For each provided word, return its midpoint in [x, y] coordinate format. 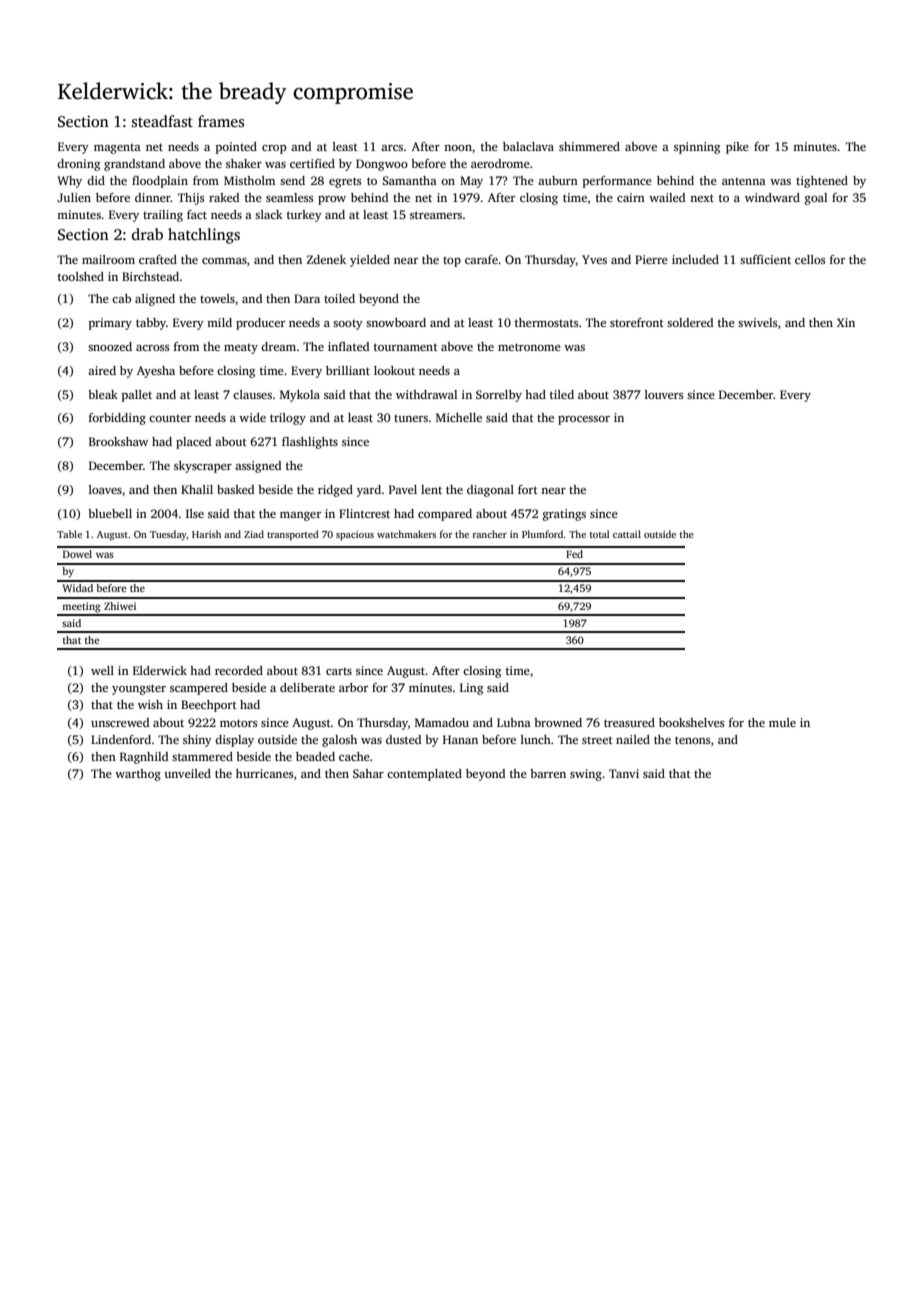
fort [528, 489]
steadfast [162, 121]
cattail [627, 534]
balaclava [528, 146]
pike [737, 148]
